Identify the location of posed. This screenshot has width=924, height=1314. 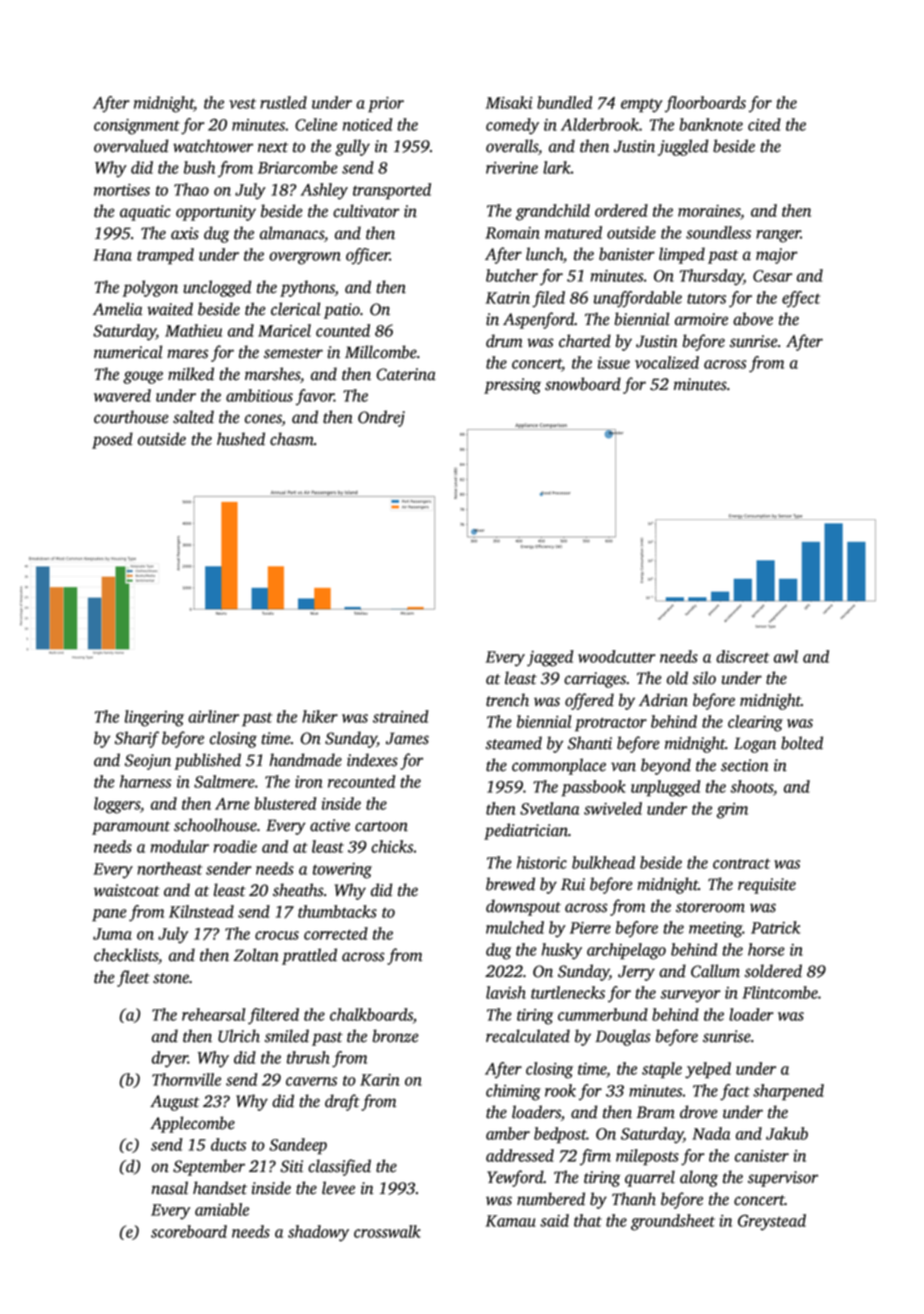
(112, 440).
